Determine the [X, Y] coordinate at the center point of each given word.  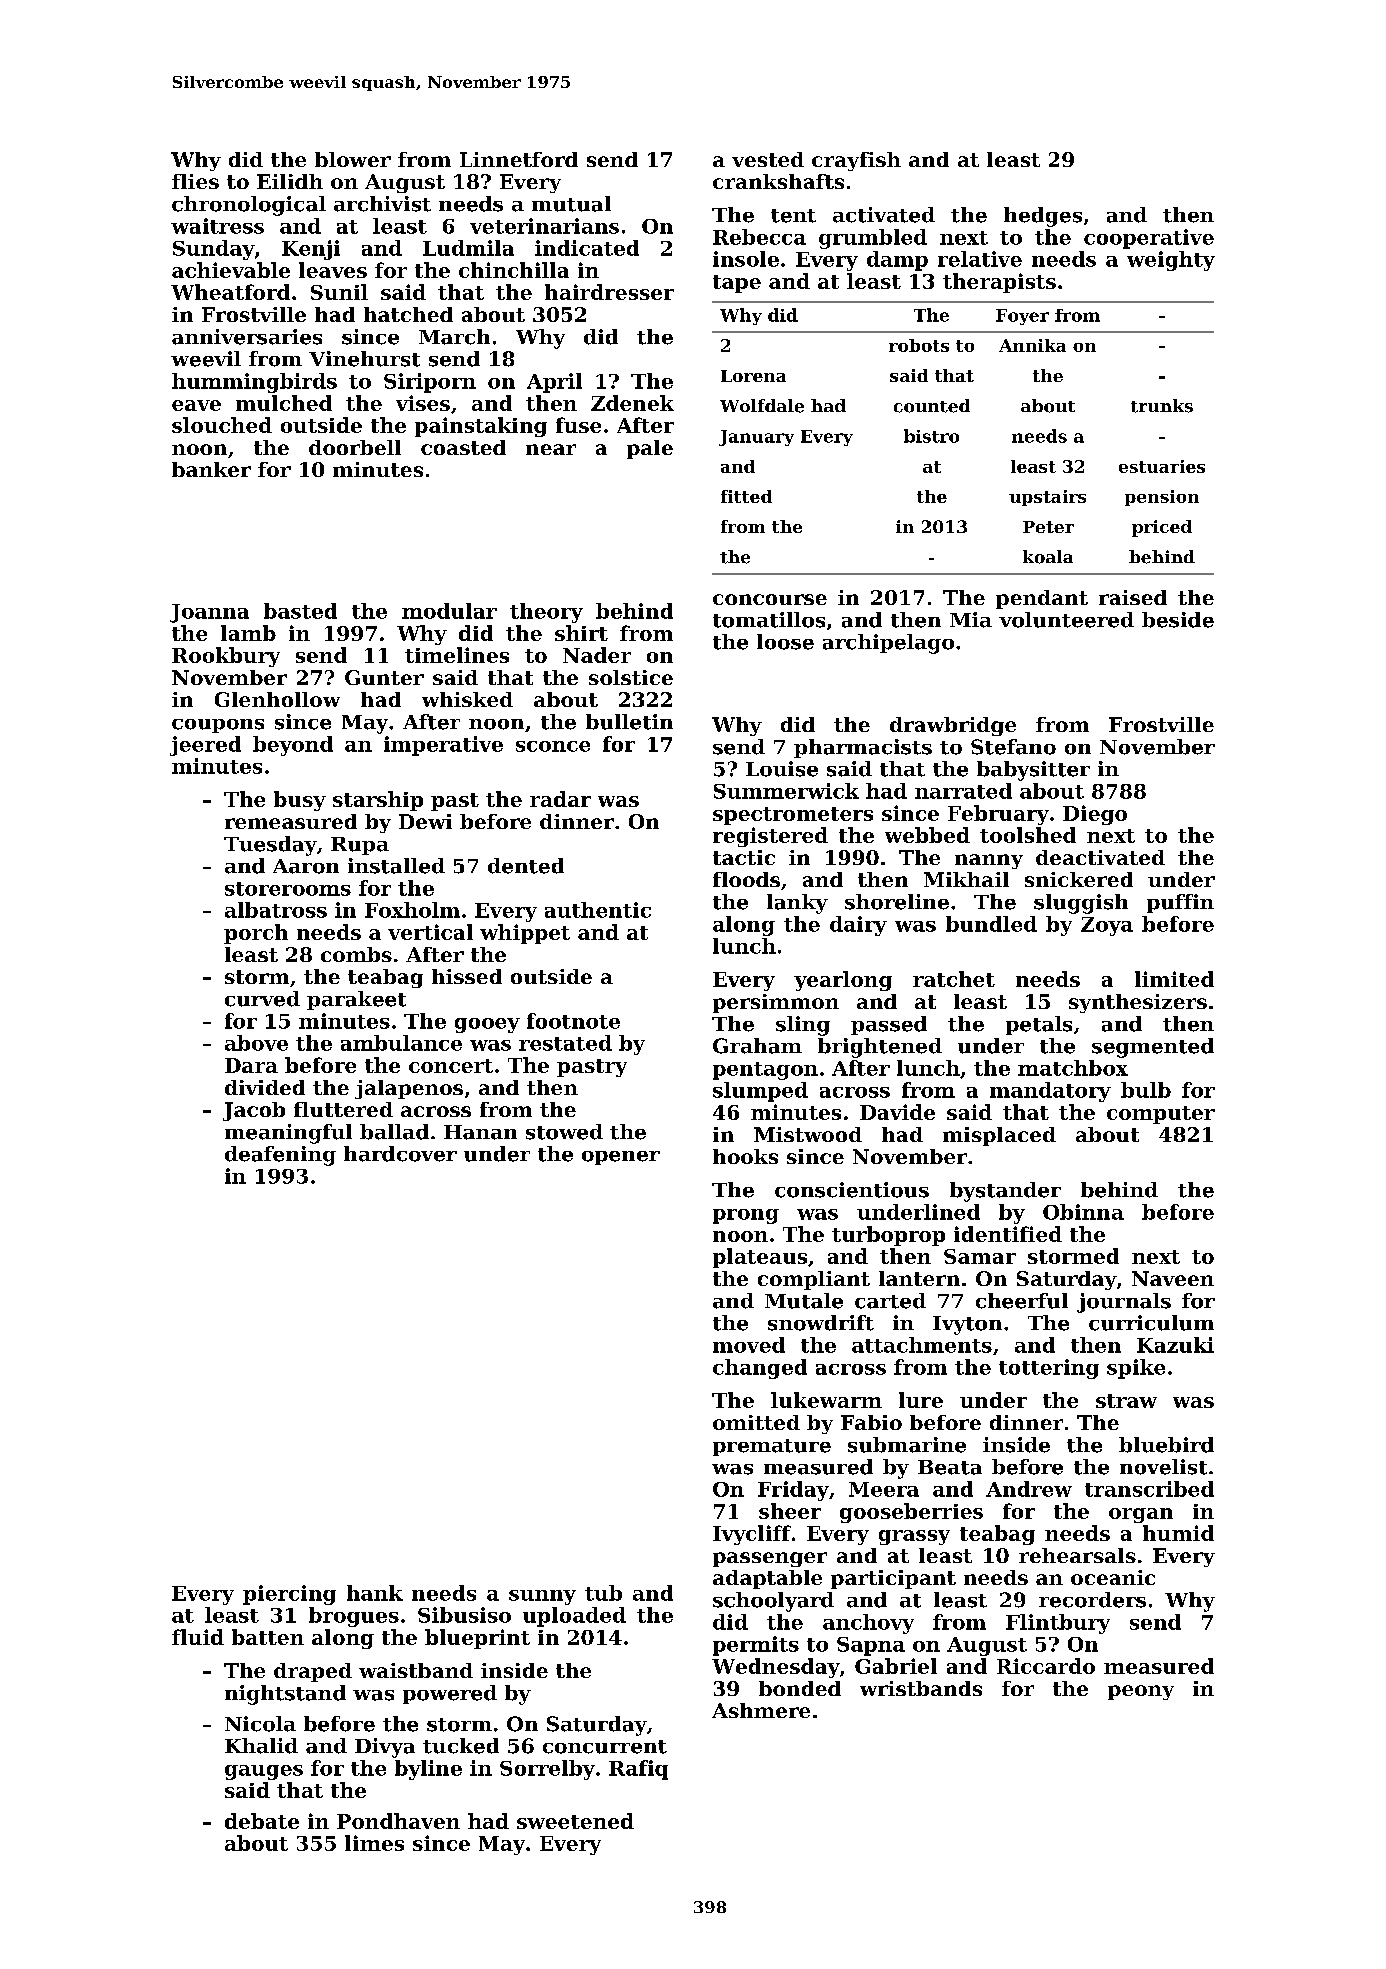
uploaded [574, 1617]
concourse [770, 599]
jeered [205, 746]
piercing [289, 1595]
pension [1162, 498]
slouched [222, 425]
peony [1141, 1692]
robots [919, 345]
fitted [746, 496]
